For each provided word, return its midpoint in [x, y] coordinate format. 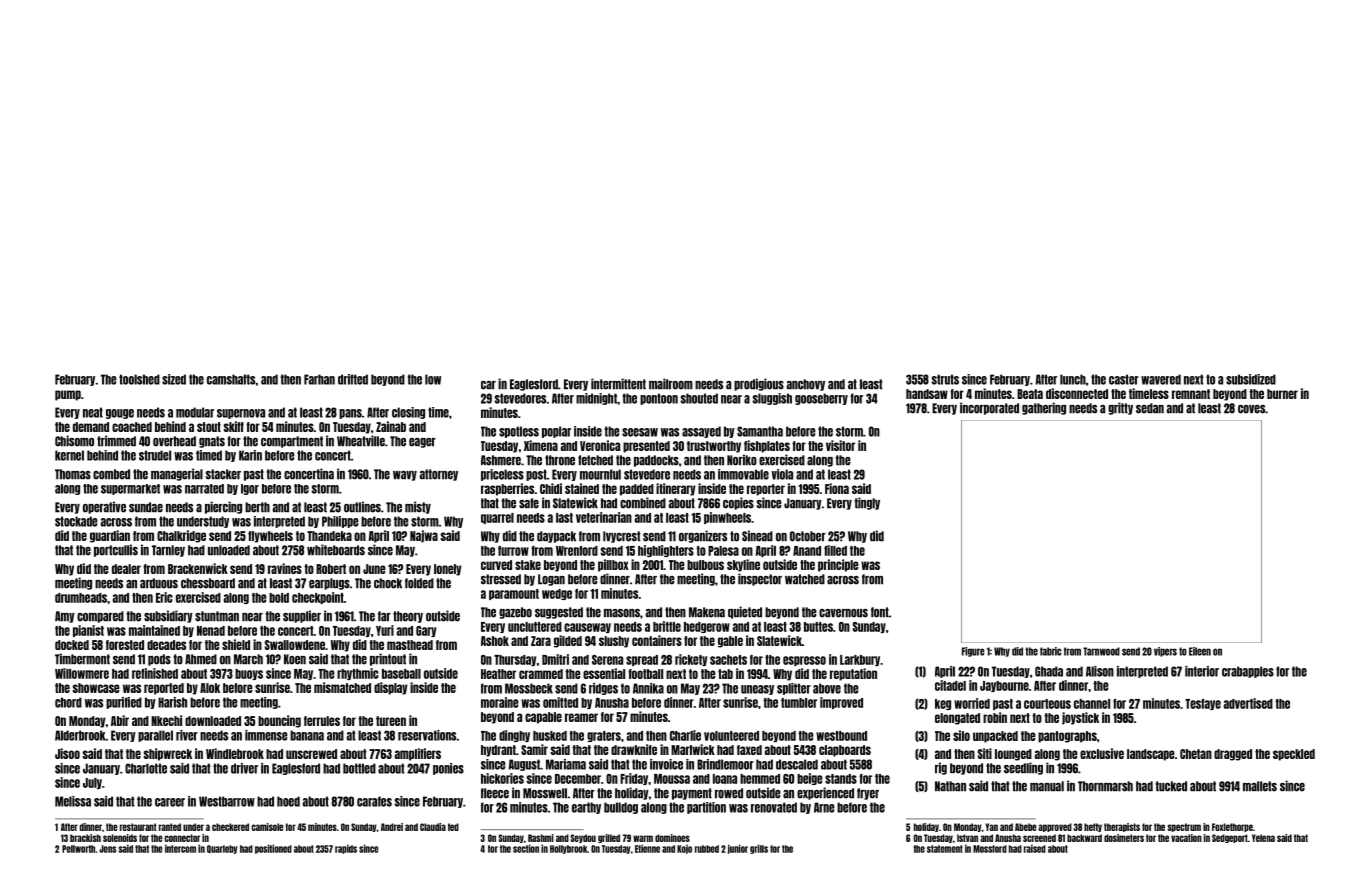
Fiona [837, 488]
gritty [1120, 408]
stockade [76, 521]
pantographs [1067, 737]
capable [543, 718]
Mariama [566, 764]
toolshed [139, 379]
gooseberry [821, 399]
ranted [170, 827]
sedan [1150, 408]
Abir [120, 720]
